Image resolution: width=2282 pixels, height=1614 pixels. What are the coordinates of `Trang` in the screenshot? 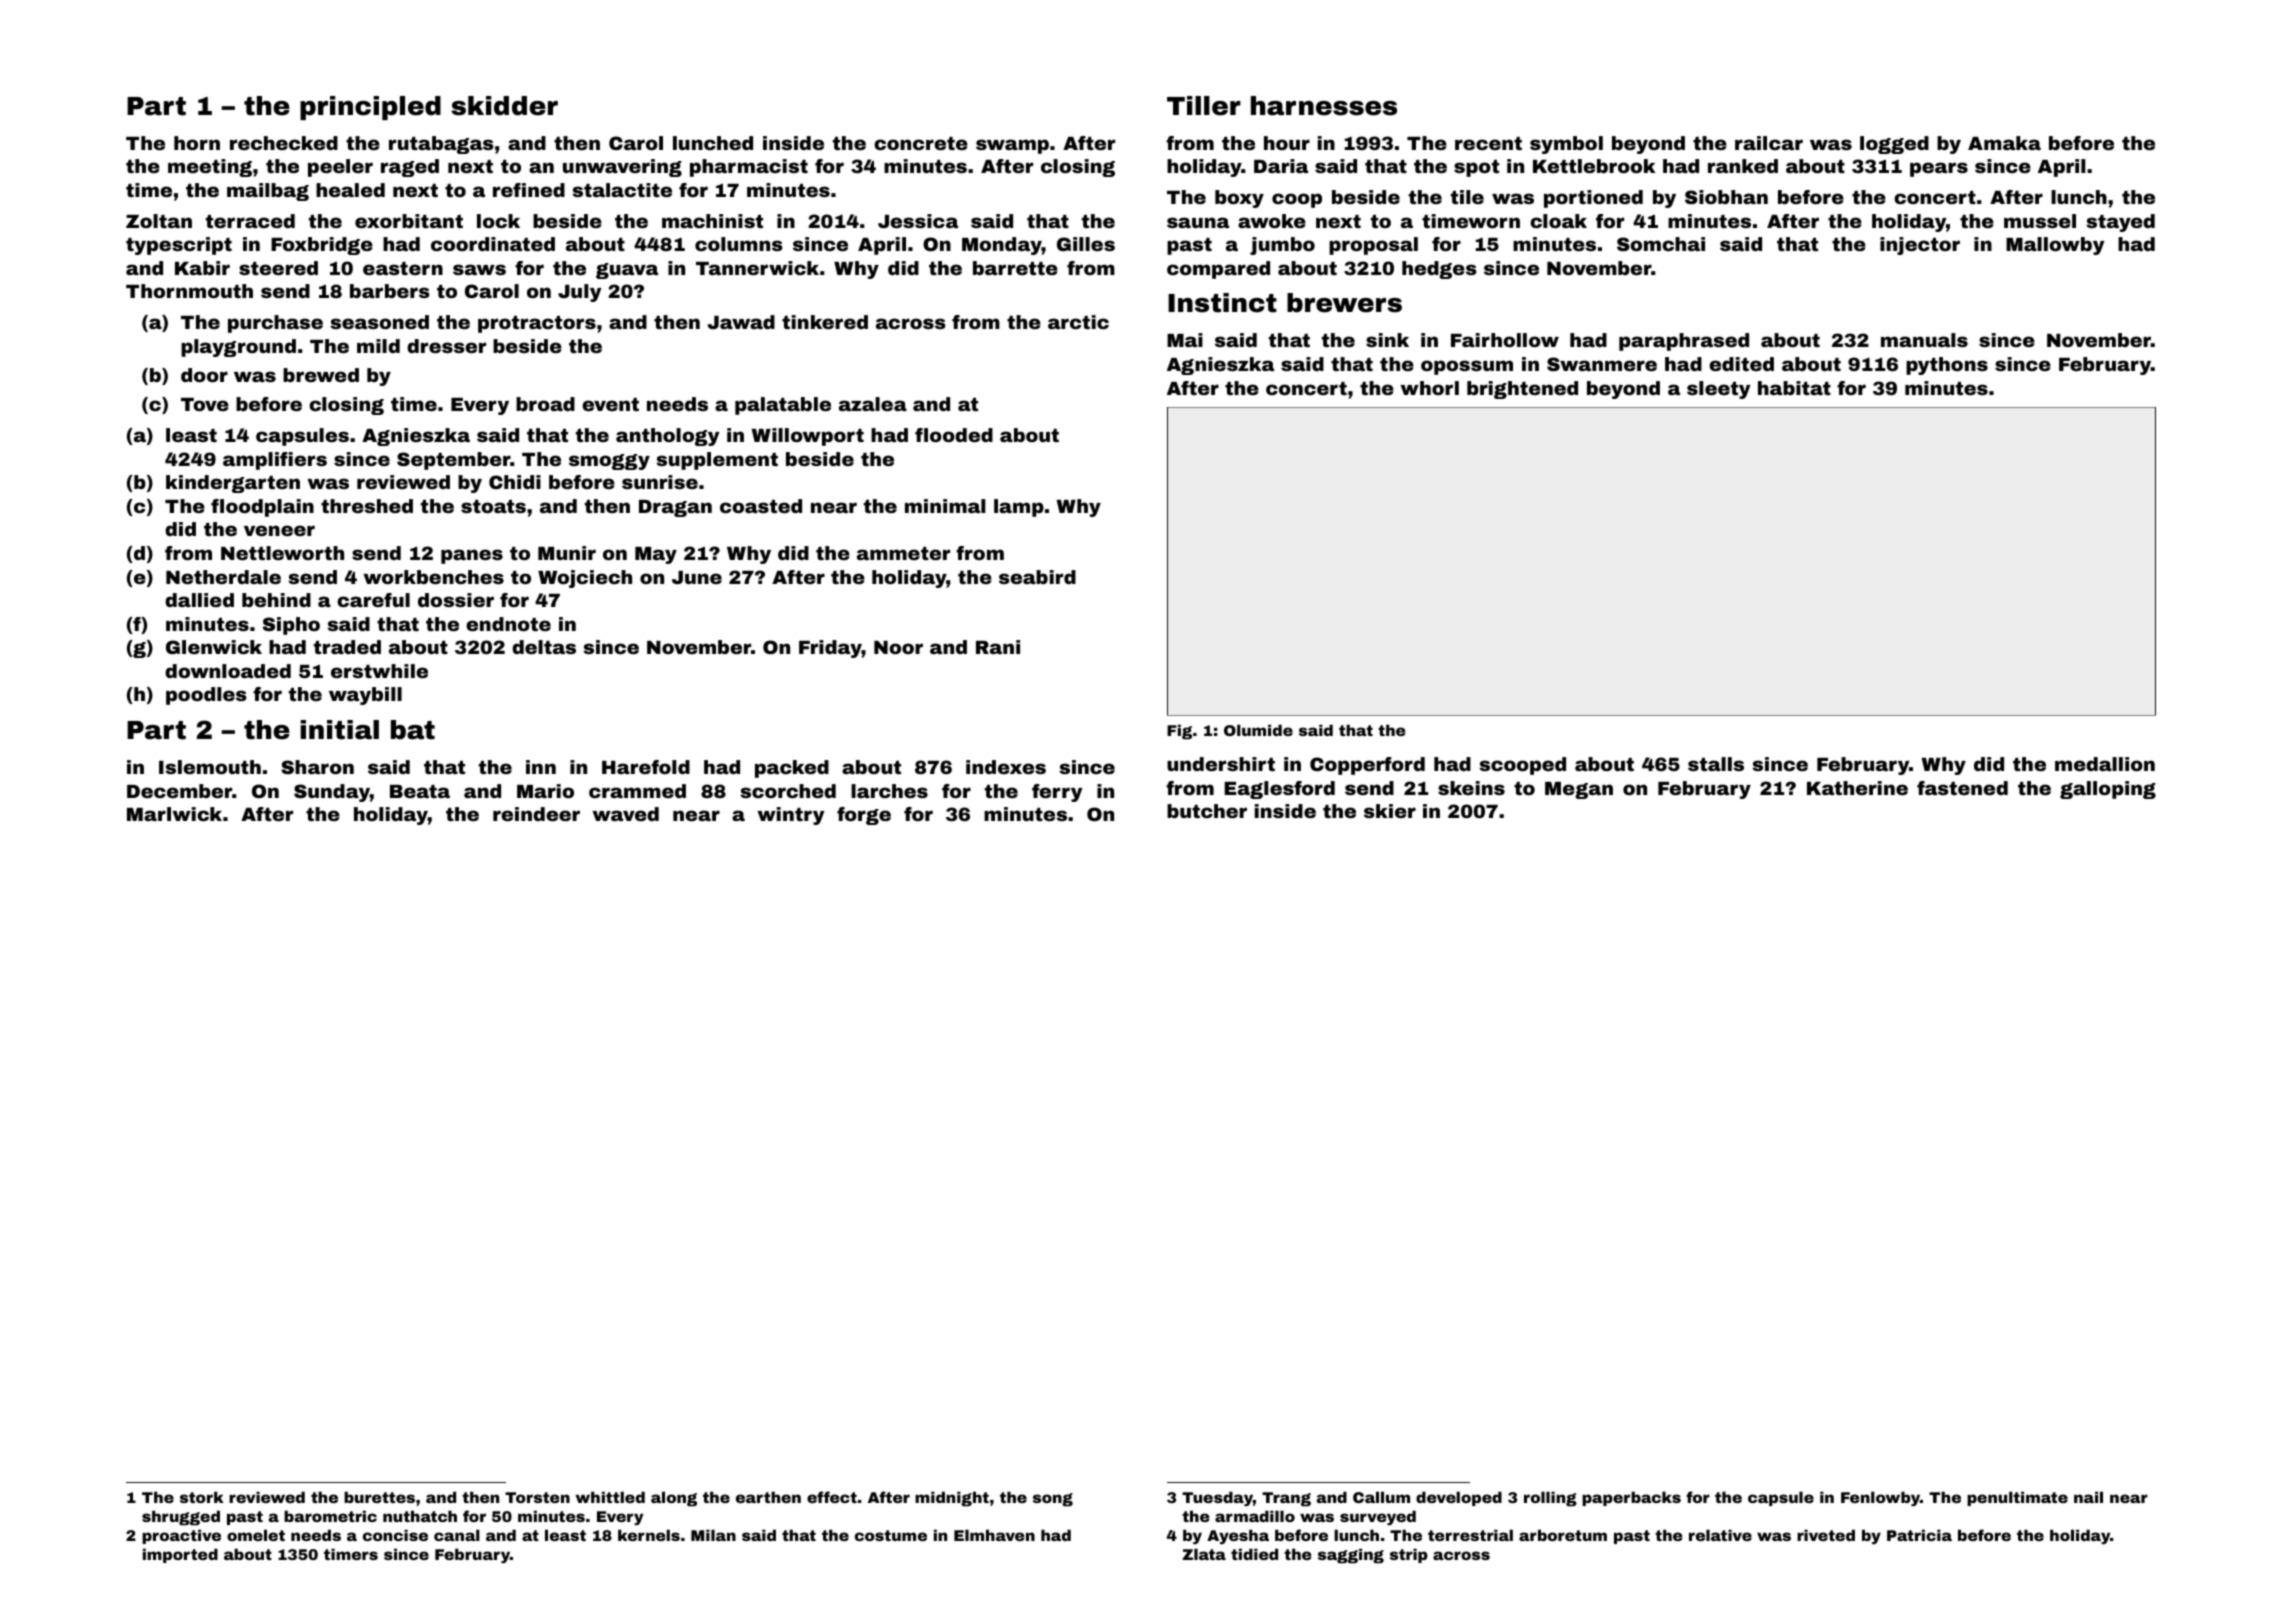 It's located at (1286, 1499).
